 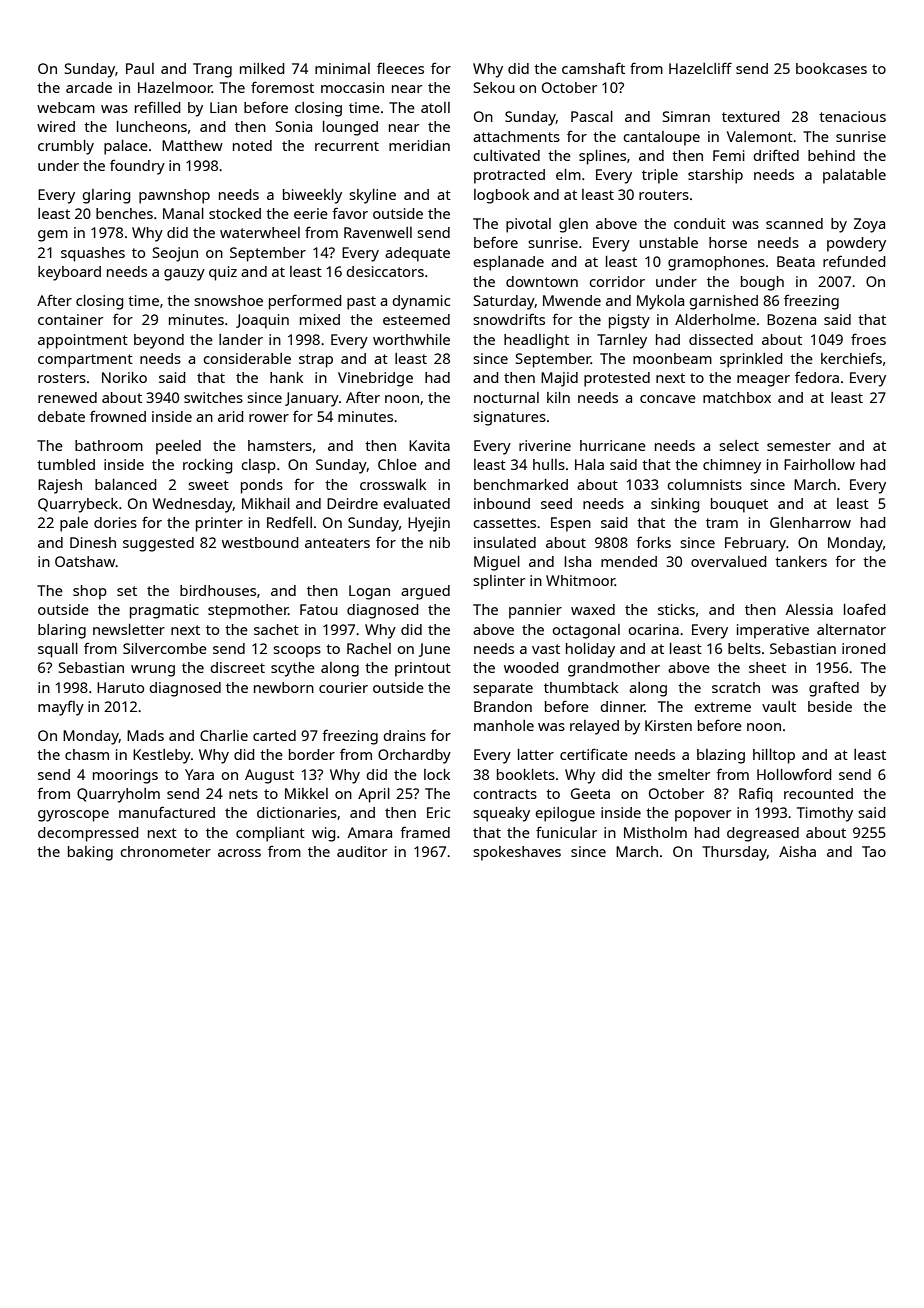 What do you see at coordinates (744, 648) in the page?
I see `belts` at bounding box center [744, 648].
